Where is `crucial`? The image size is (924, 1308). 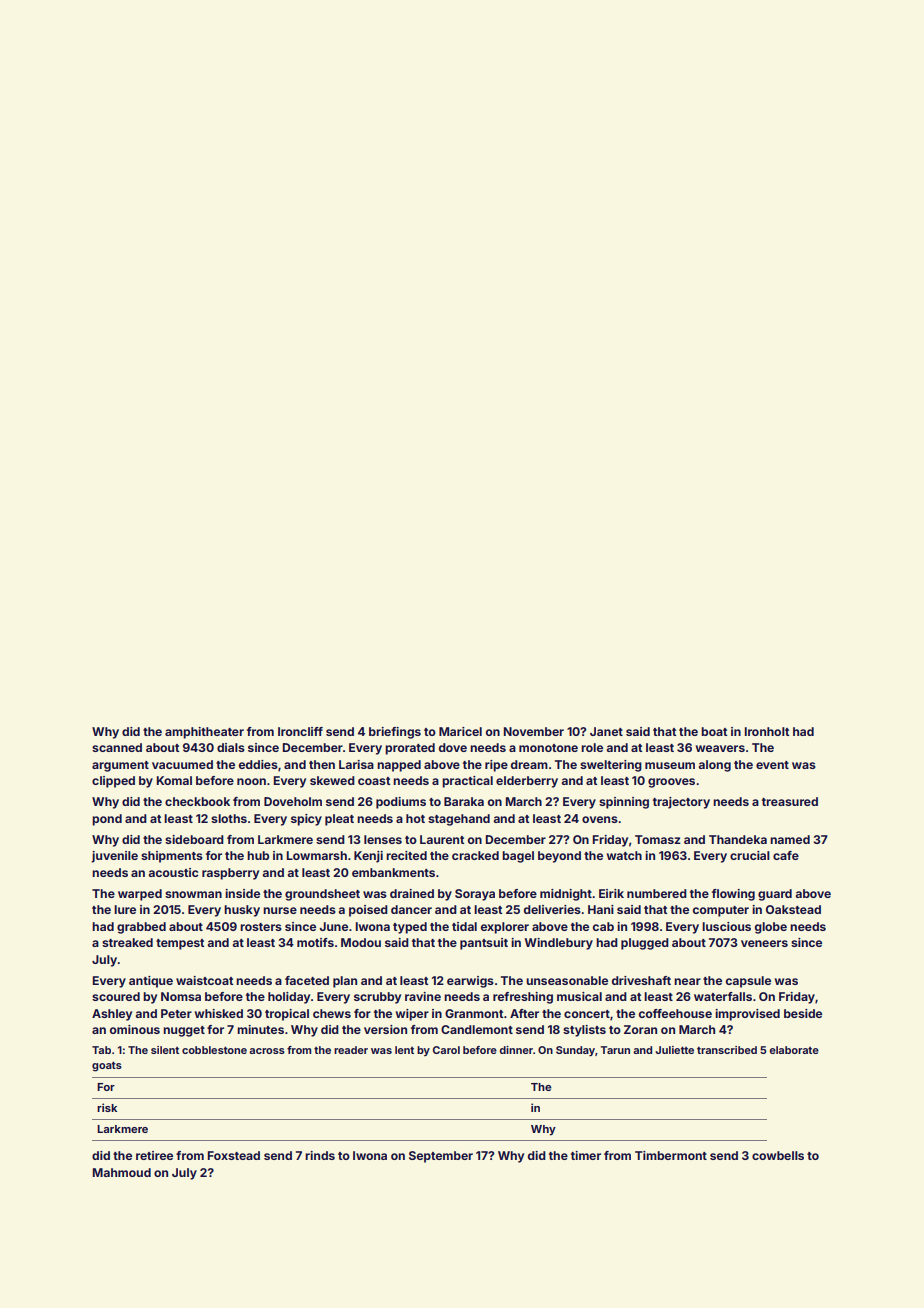 crucial is located at coordinates (750, 855).
